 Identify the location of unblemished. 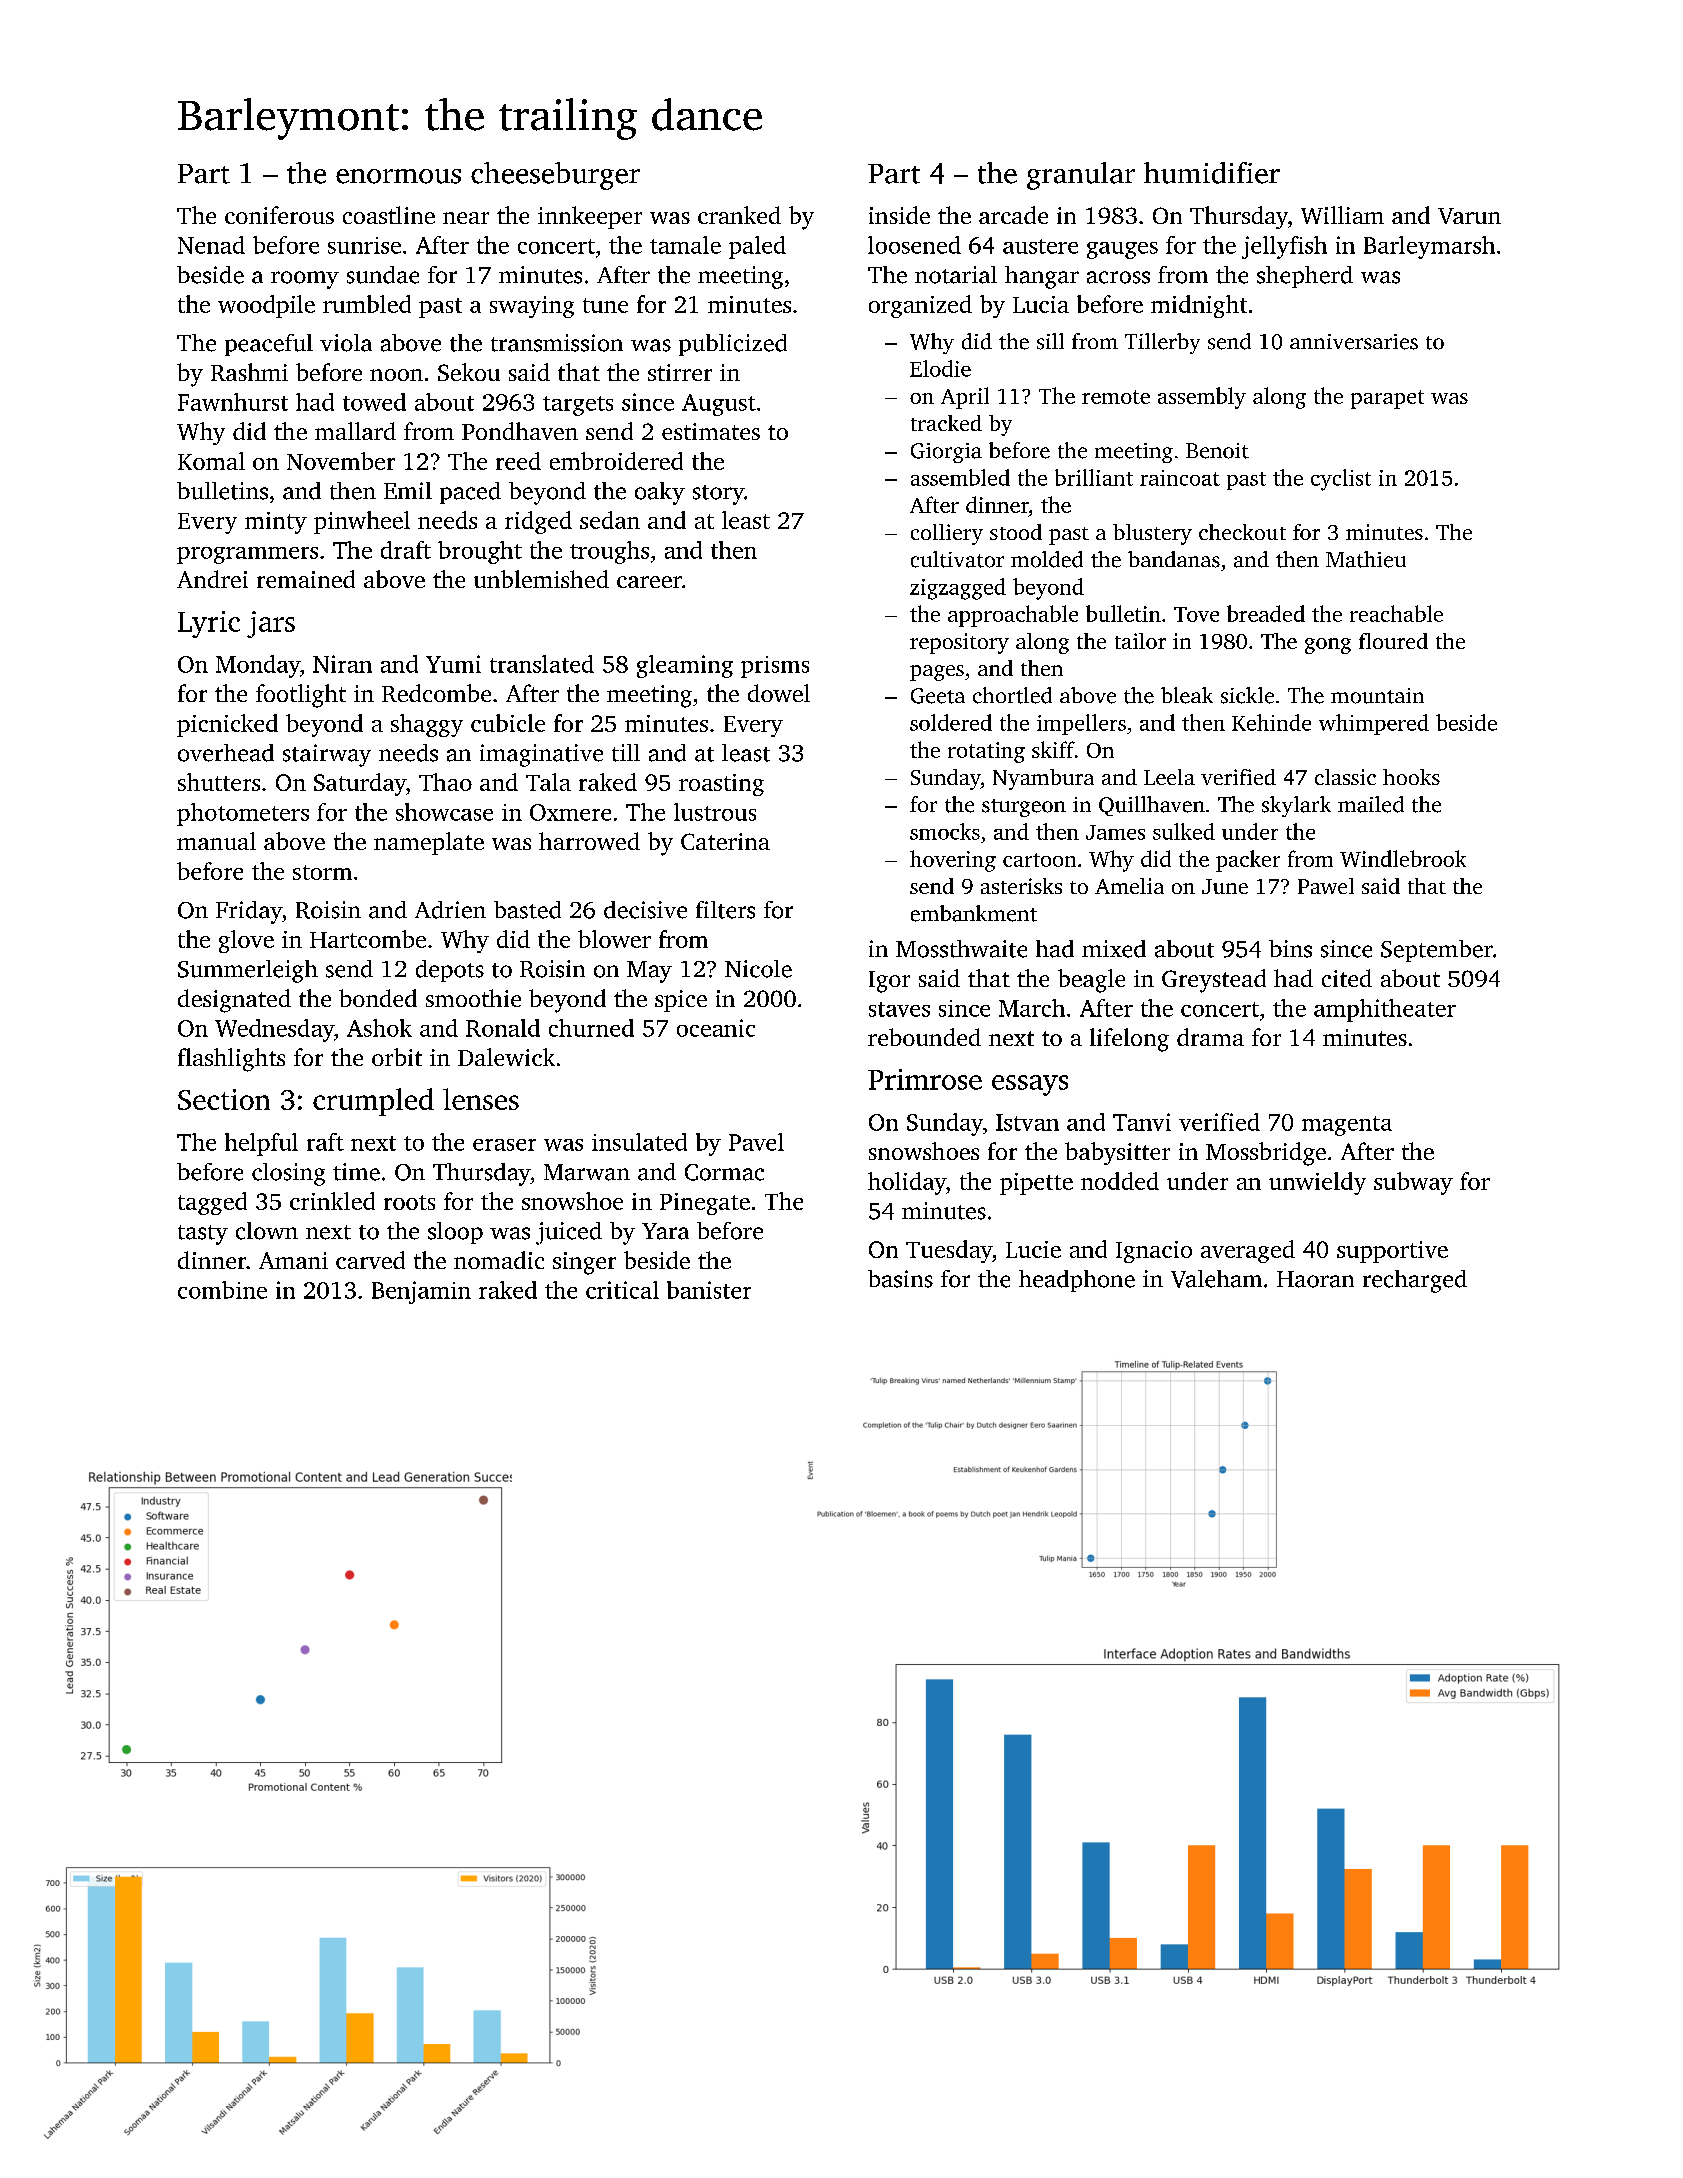
(541, 579).
